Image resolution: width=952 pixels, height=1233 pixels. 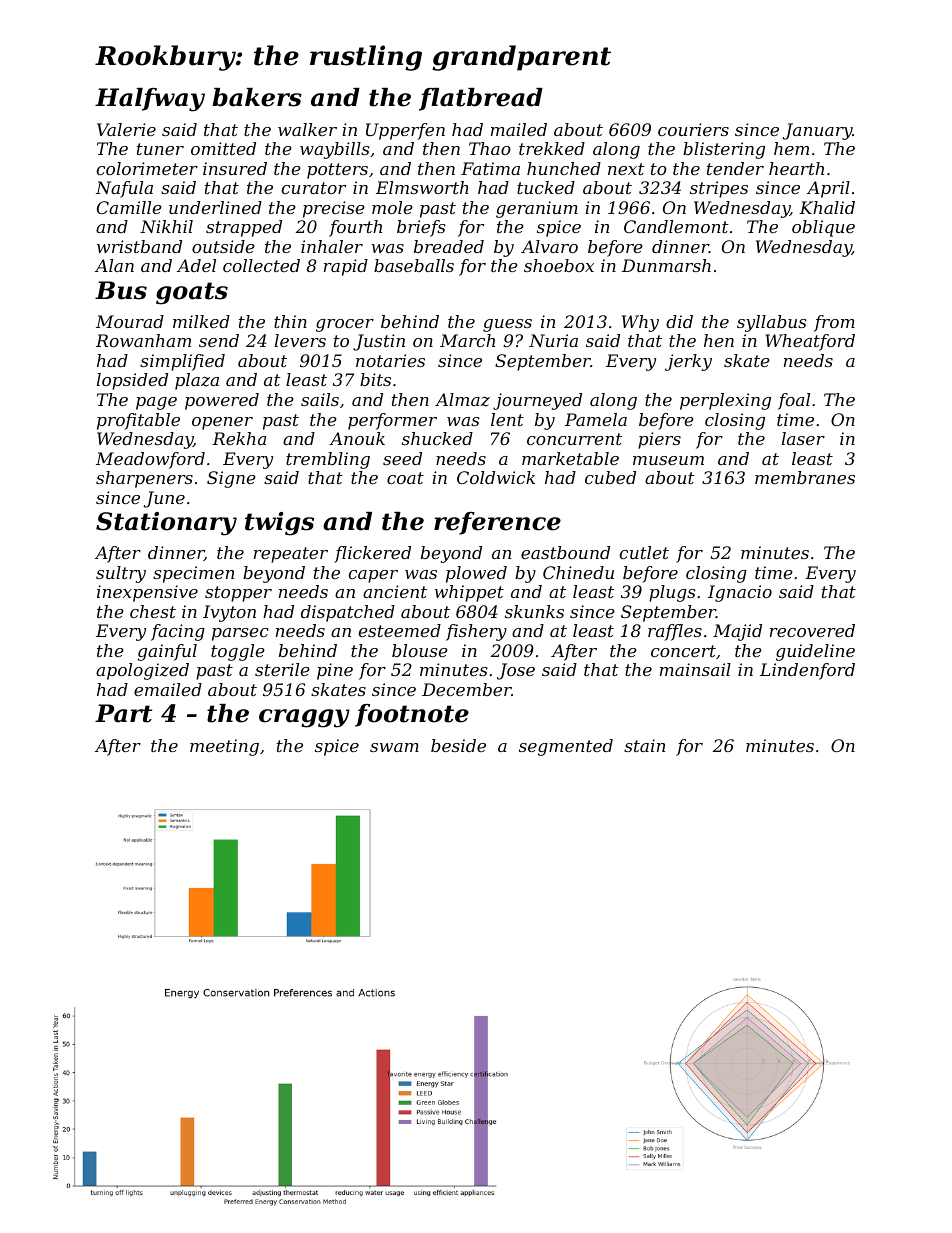 I want to click on meeting, so click(x=224, y=747).
